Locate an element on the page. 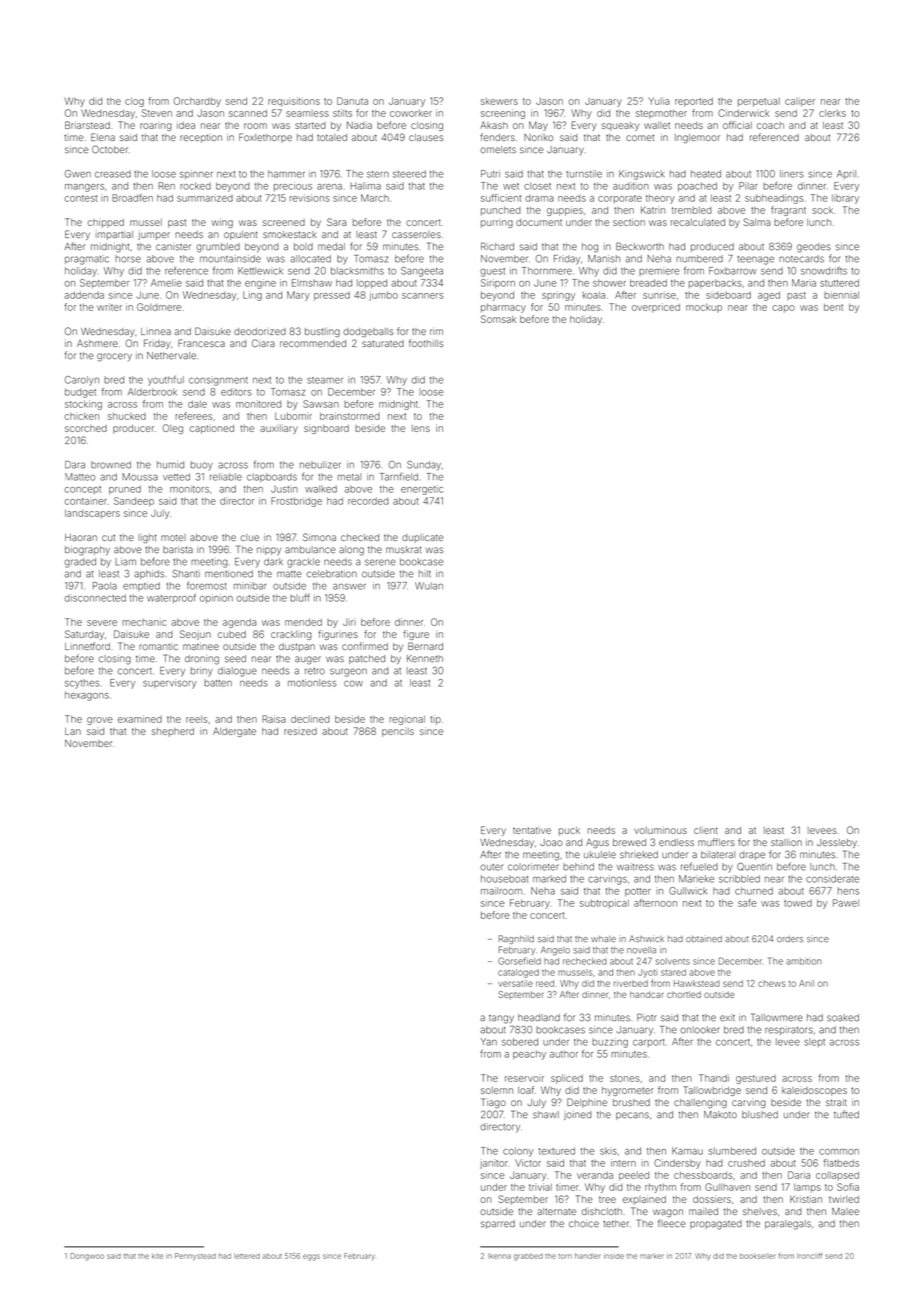  Foxbarrow is located at coordinates (733, 271).
